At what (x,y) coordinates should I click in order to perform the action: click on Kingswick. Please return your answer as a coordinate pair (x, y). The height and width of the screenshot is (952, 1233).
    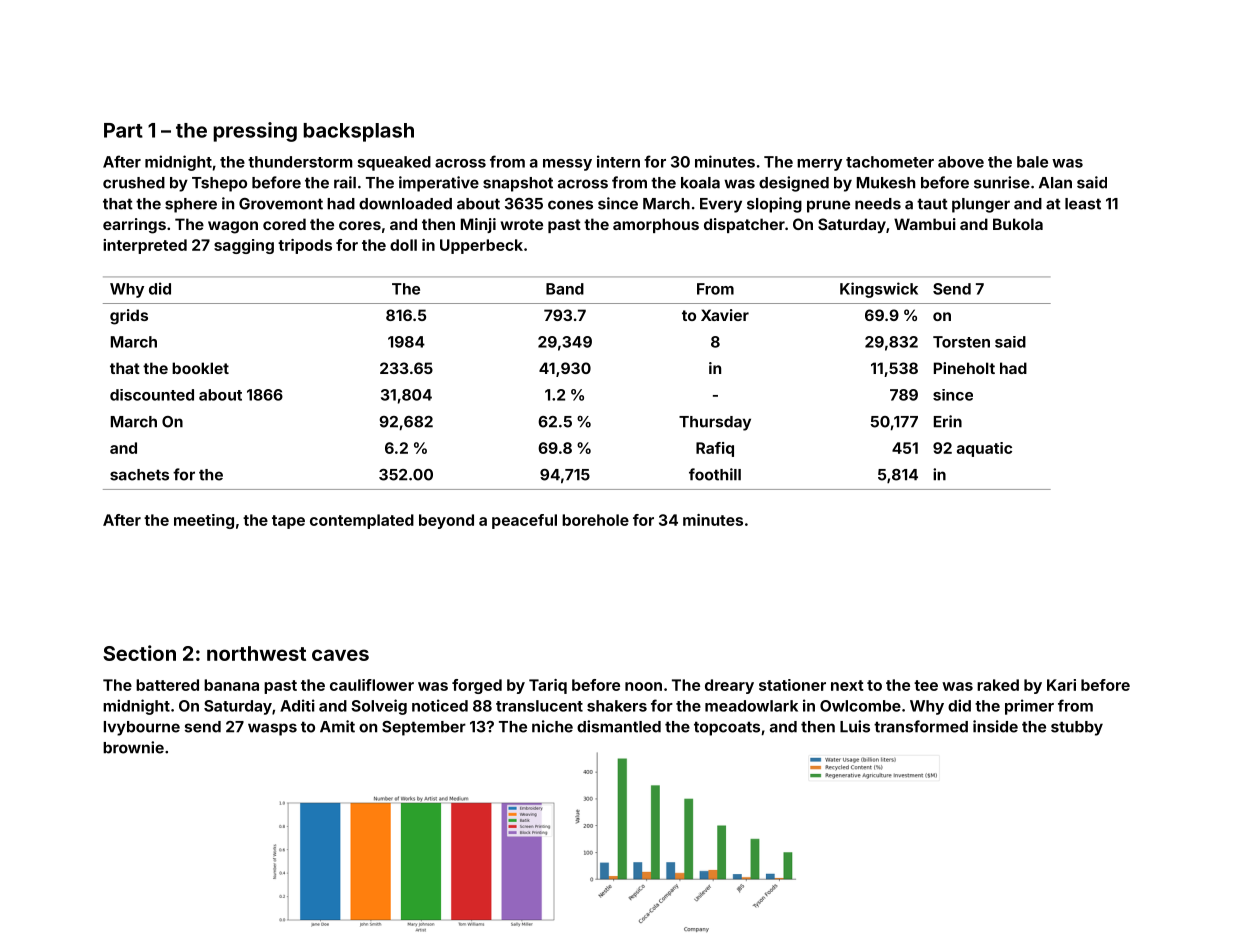
    Looking at the image, I should click on (879, 290).
